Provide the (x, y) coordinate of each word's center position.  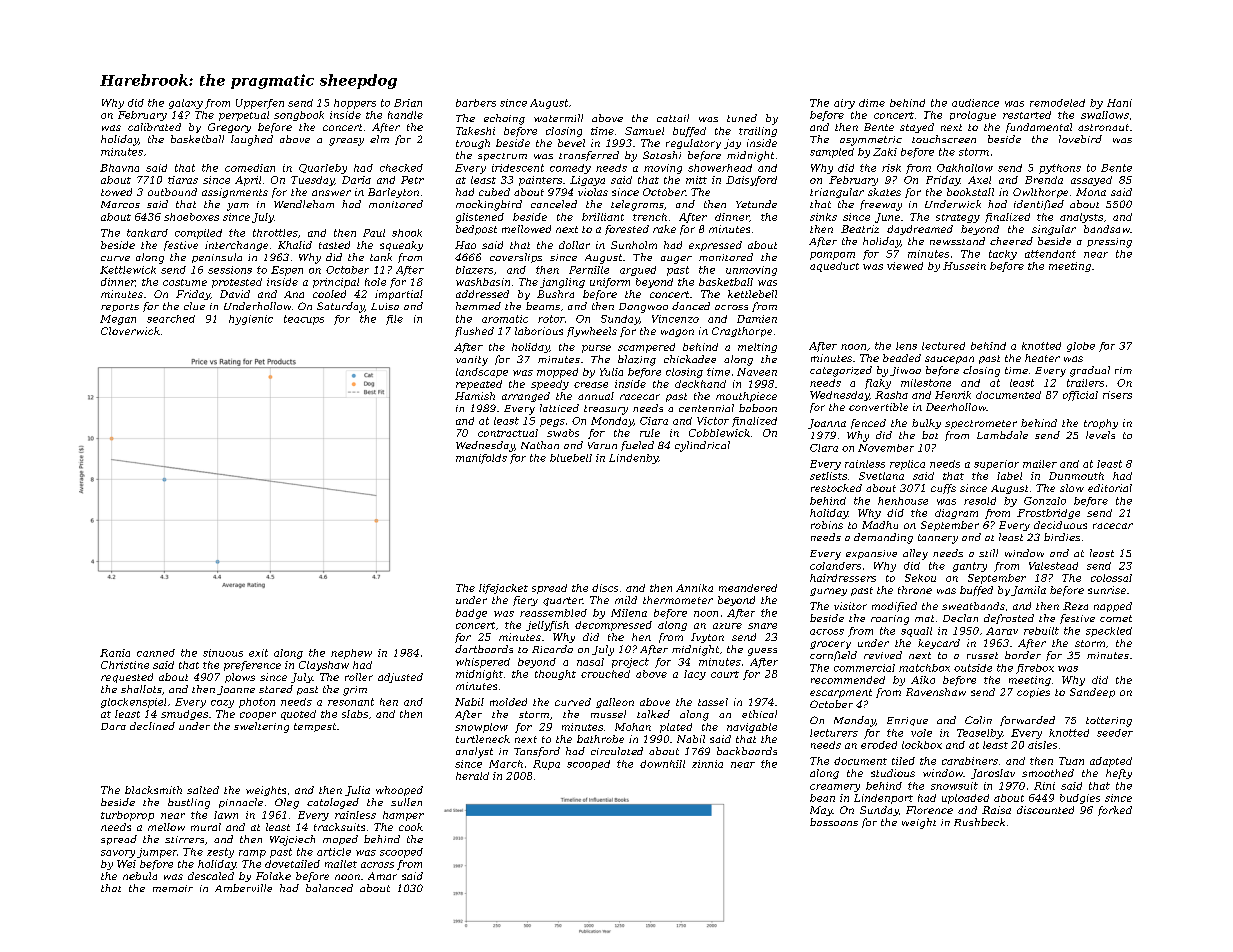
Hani (1119, 103)
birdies (1062, 537)
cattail (673, 118)
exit (258, 653)
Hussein (964, 266)
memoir (173, 888)
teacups (304, 320)
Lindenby (633, 459)
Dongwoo (643, 308)
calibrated (154, 127)
